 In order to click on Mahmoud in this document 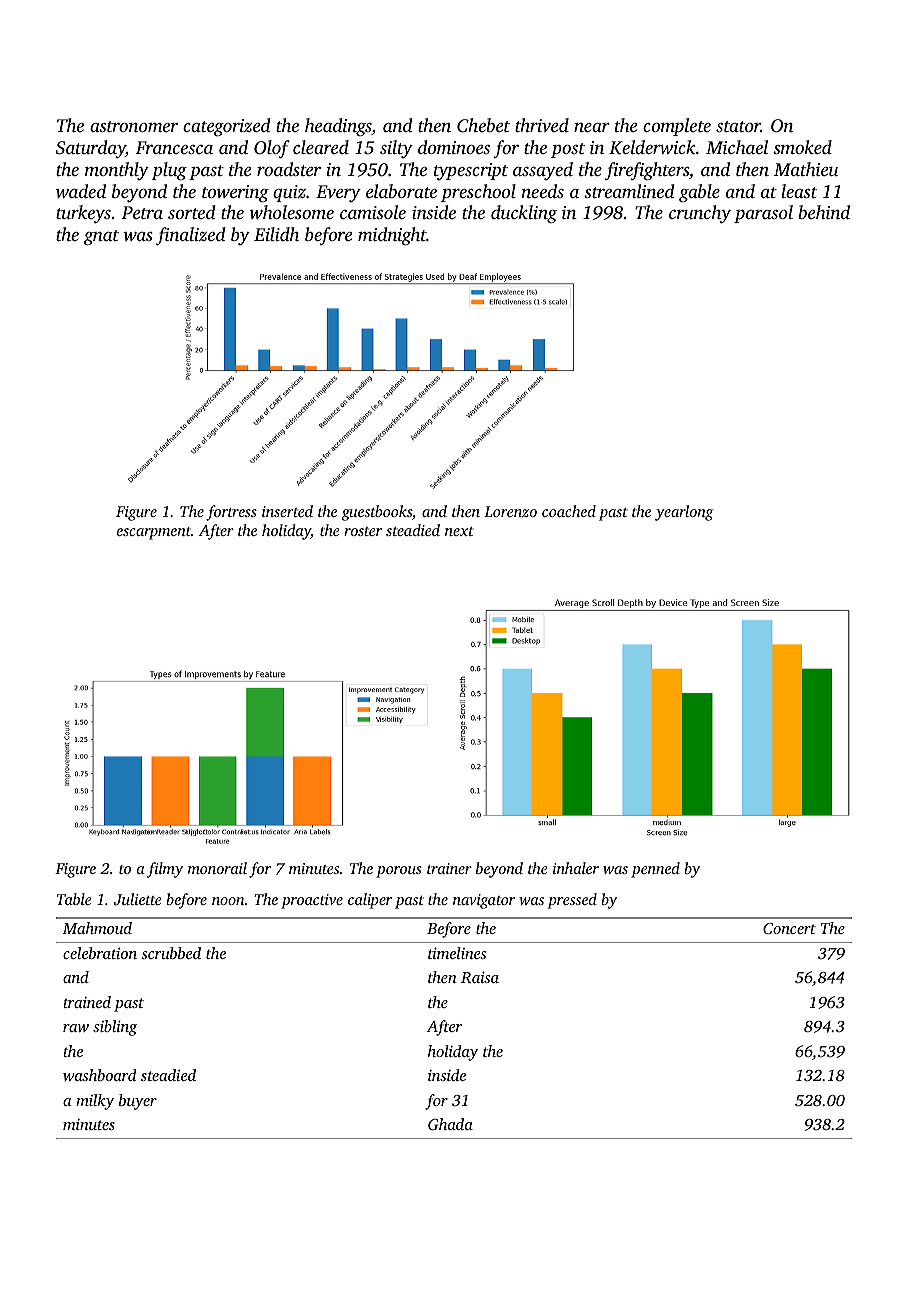, I will do `click(97, 928)`.
